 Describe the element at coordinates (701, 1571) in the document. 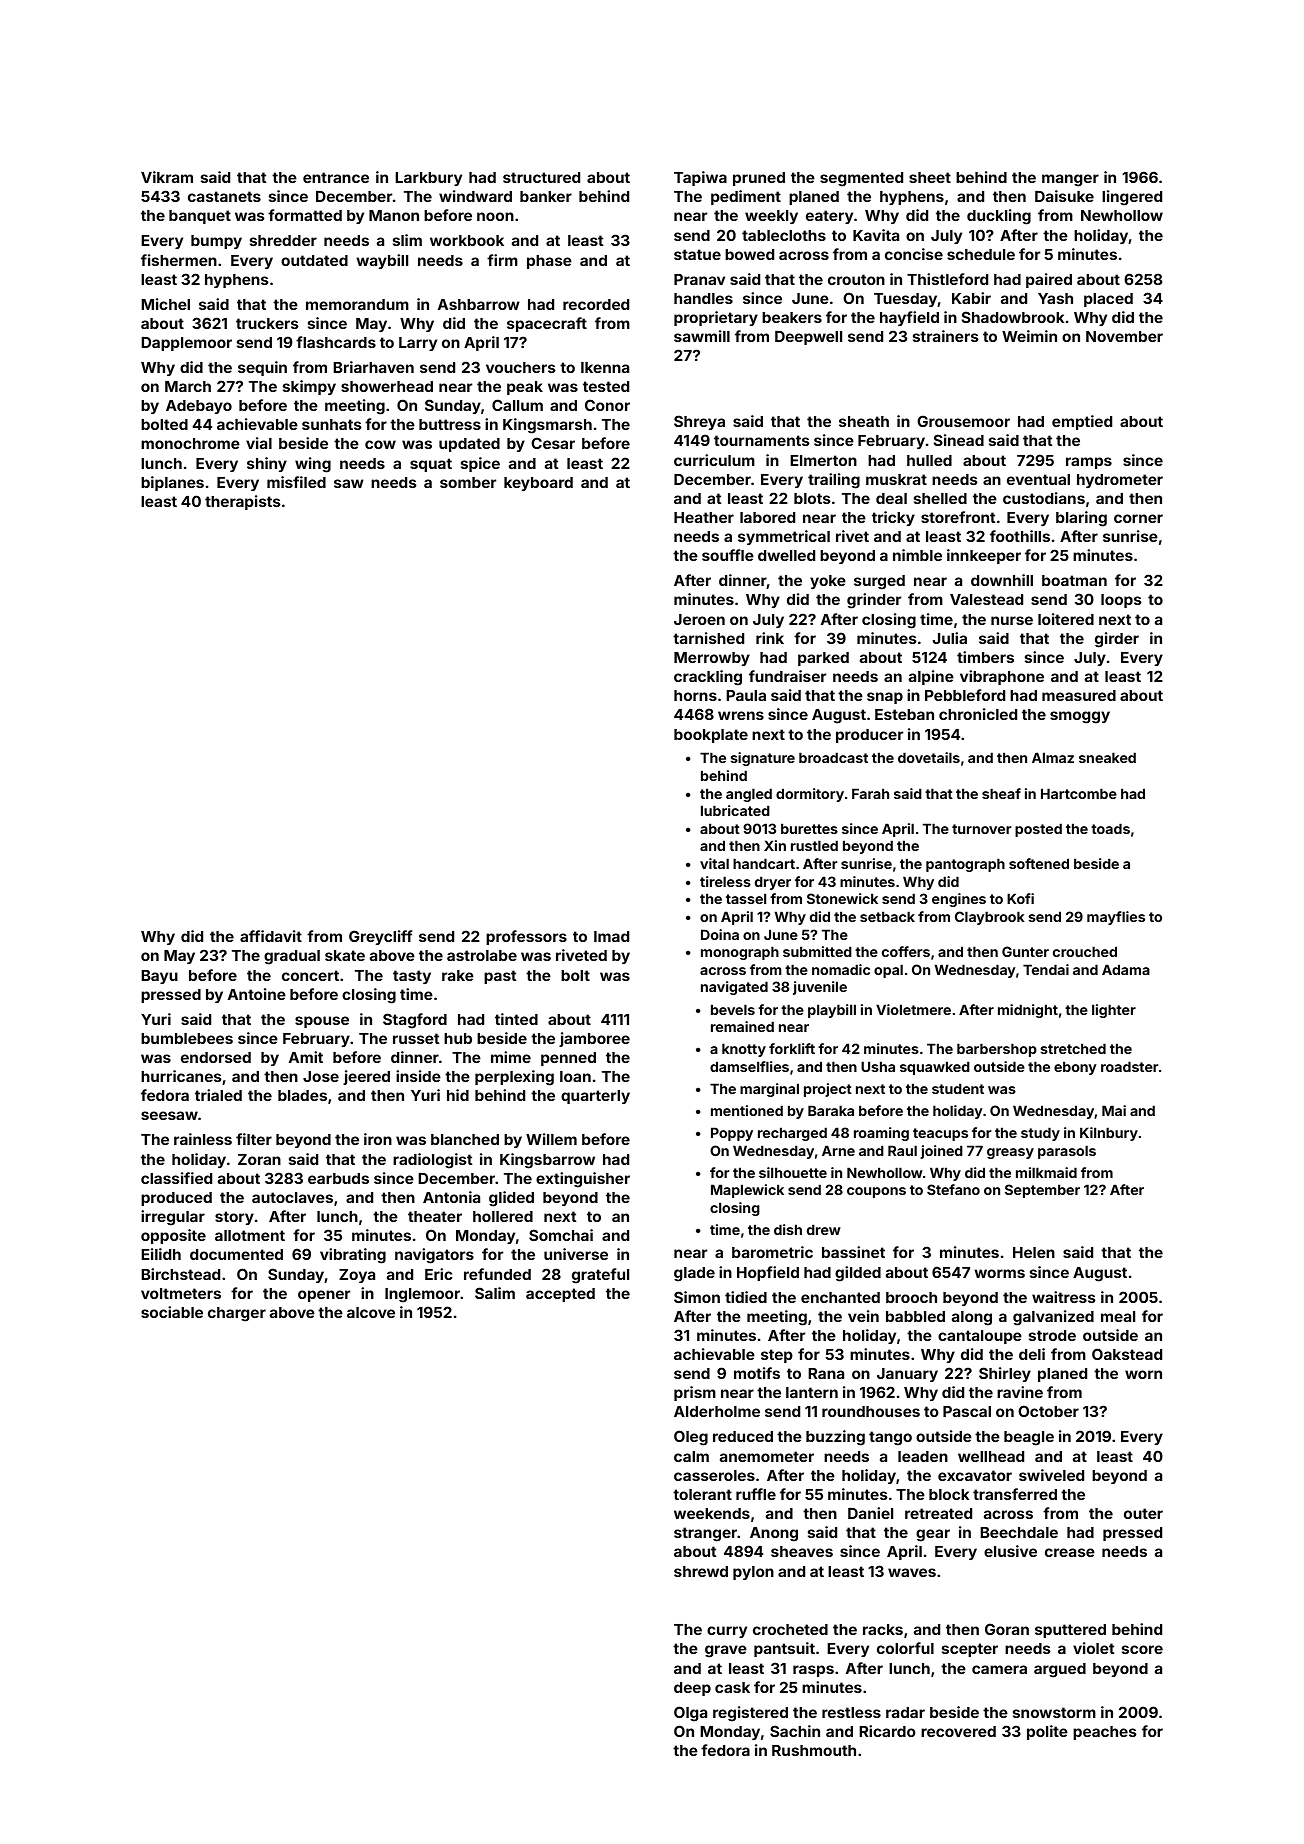

I see `shrewd` at that location.
